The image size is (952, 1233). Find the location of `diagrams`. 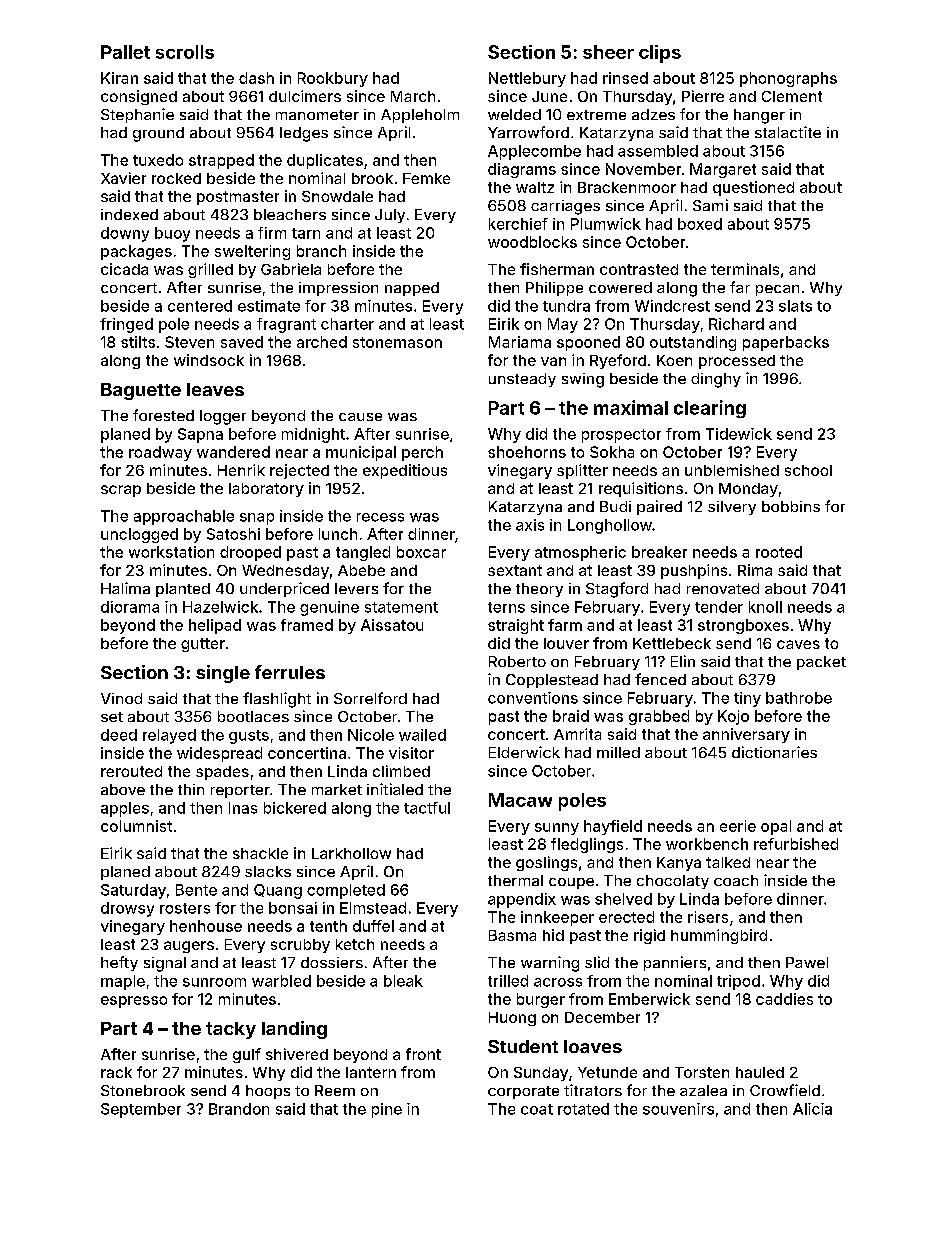

diagrams is located at coordinates (522, 170).
